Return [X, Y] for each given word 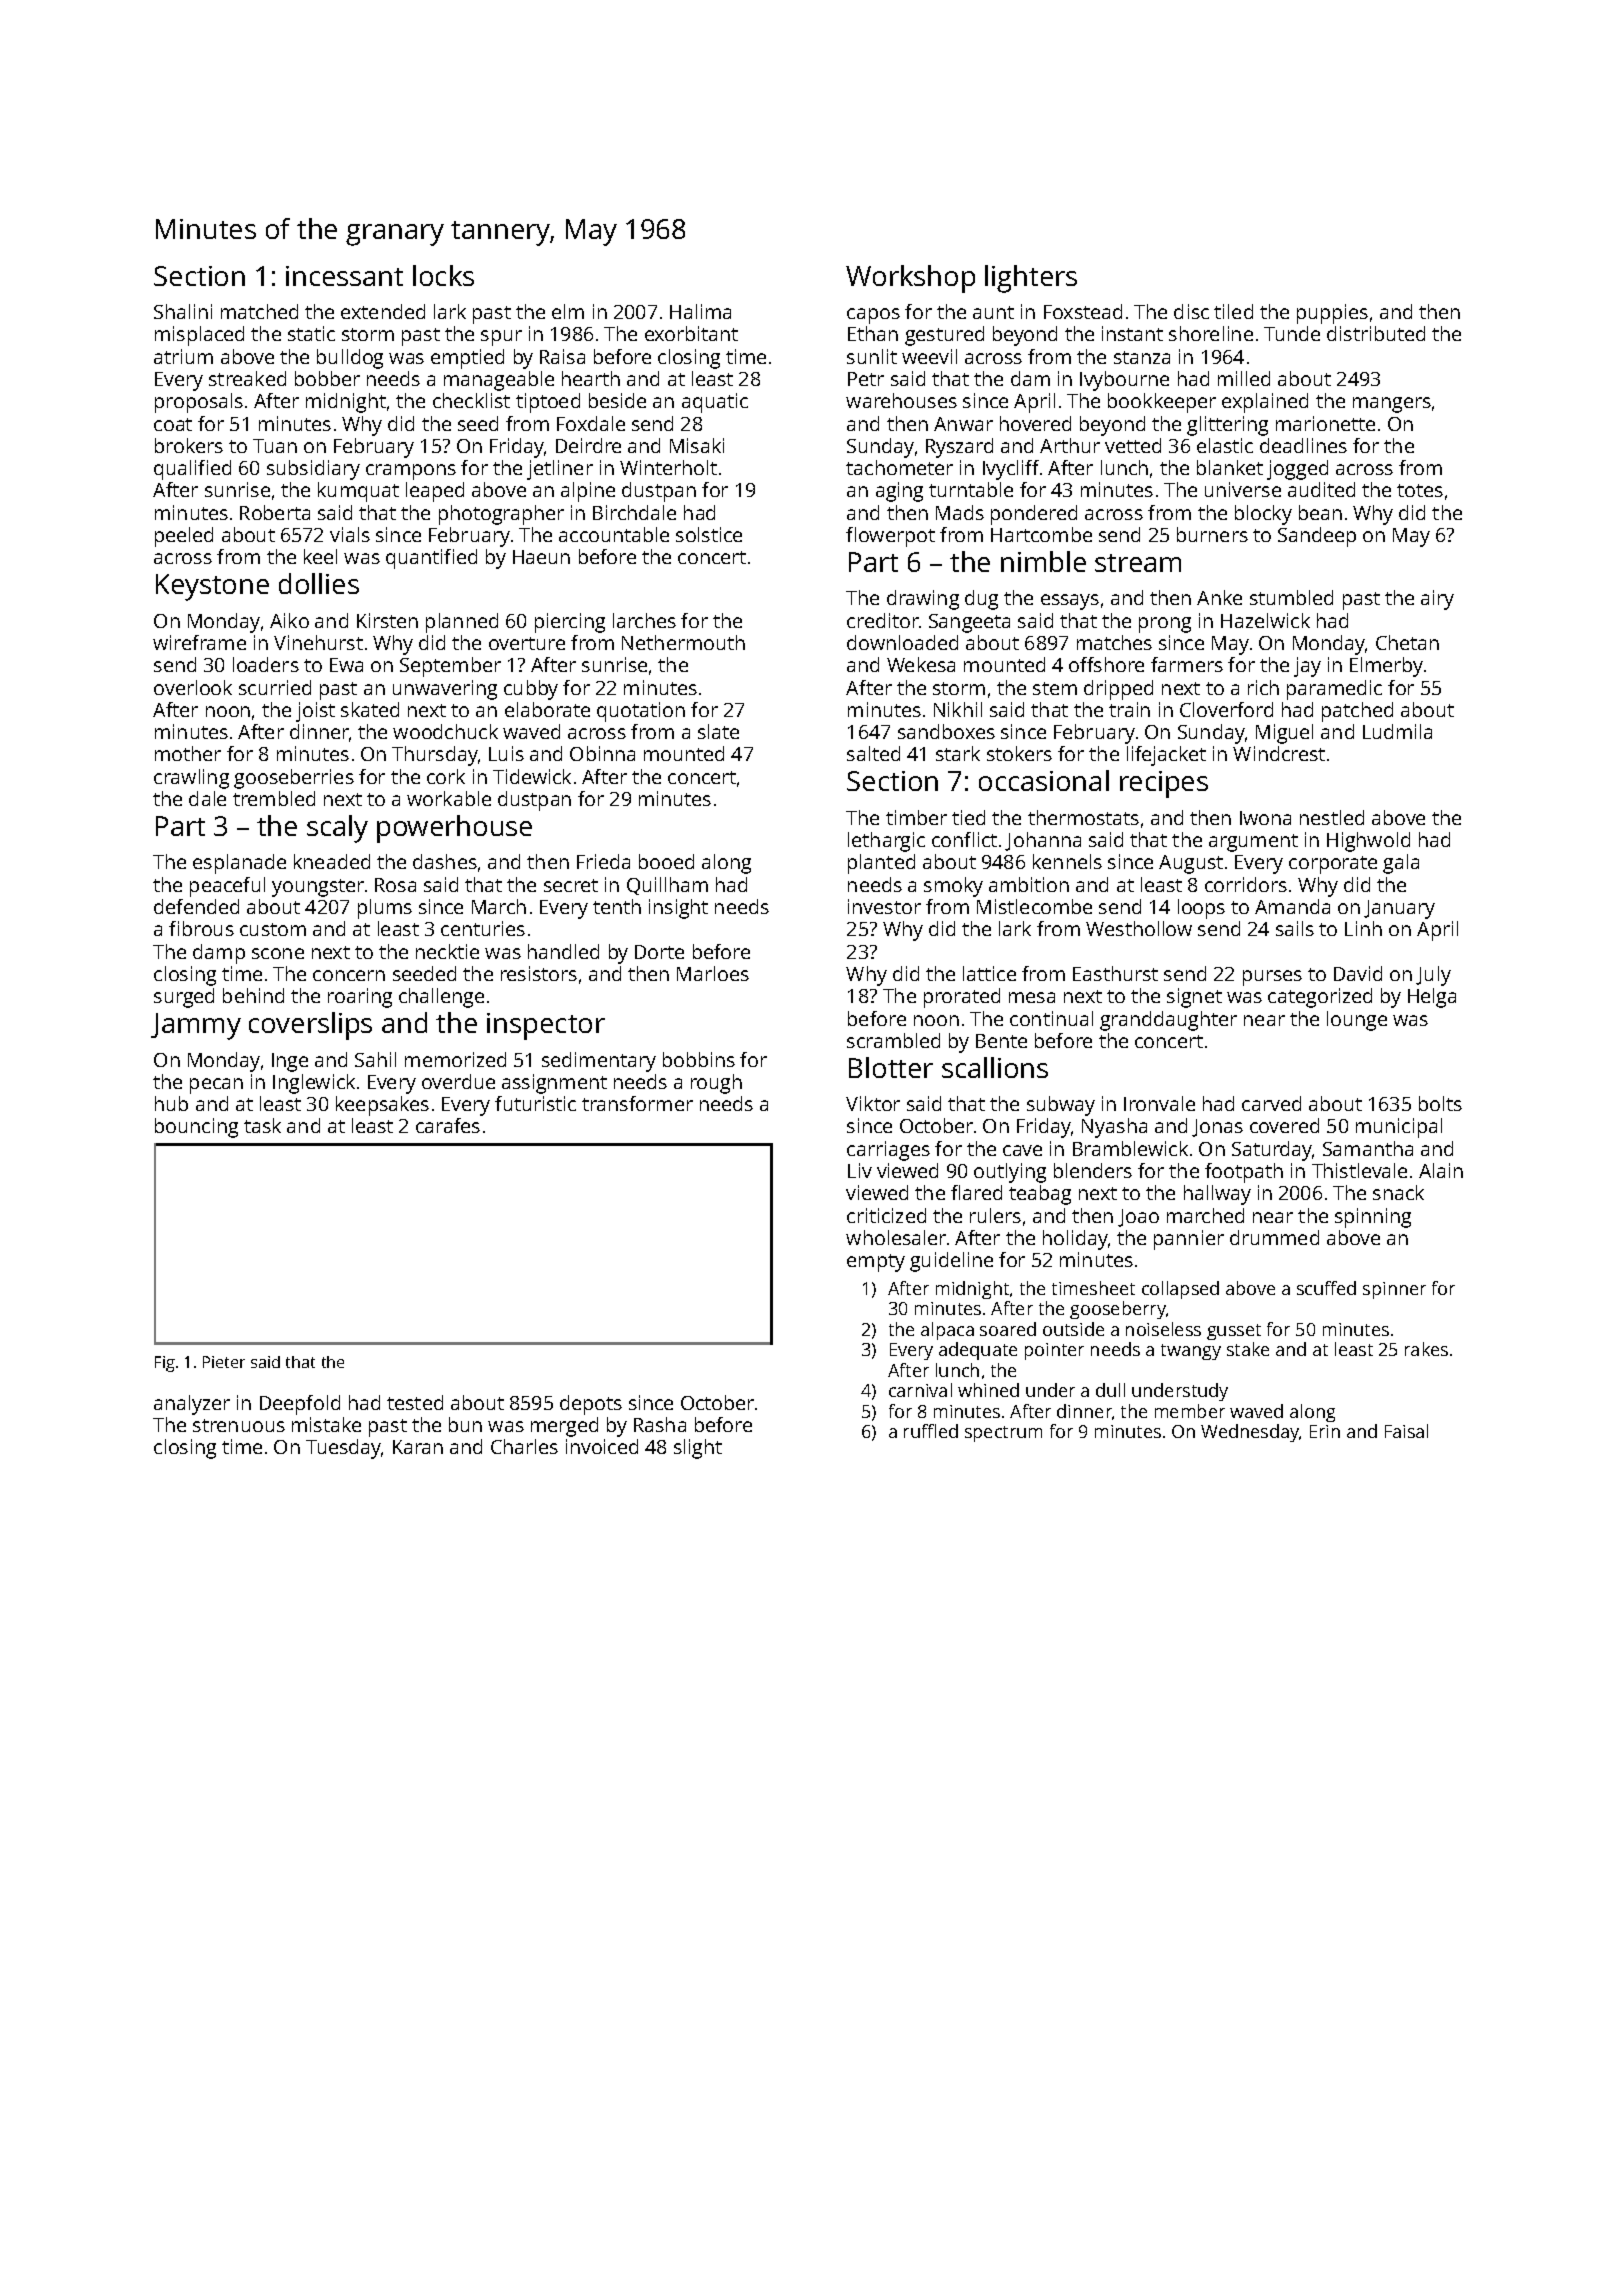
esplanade [239, 864]
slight [698, 1449]
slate [718, 731]
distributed [1376, 333]
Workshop [910, 279]
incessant [344, 276]
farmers [1187, 664]
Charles [524, 1446]
